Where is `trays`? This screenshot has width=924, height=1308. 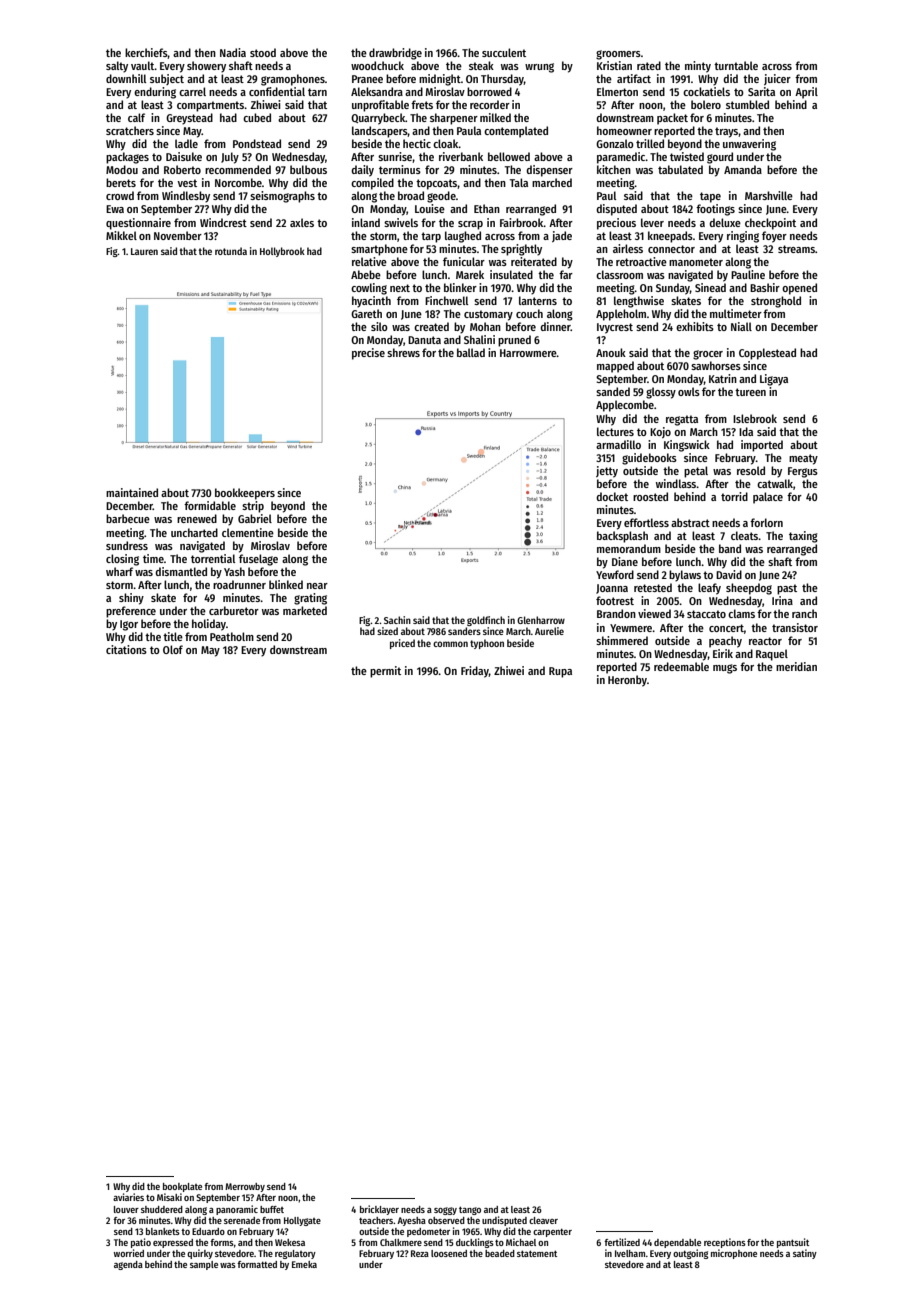 trays is located at coordinates (727, 132).
